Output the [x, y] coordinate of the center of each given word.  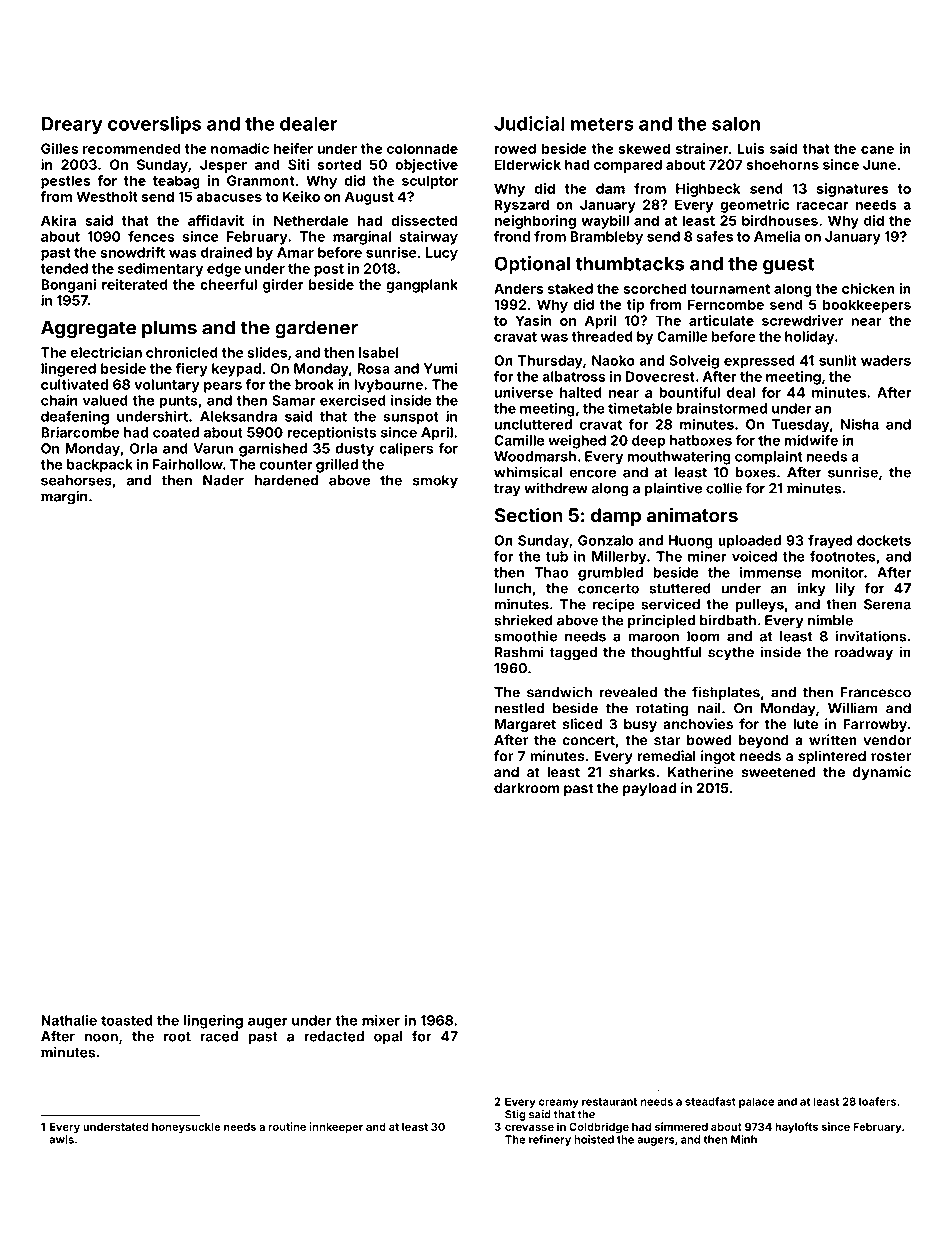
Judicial [529, 123]
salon [736, 124]
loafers [877, 1101]
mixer [381, 1020]
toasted [127, 1020]
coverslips [155, 125]
